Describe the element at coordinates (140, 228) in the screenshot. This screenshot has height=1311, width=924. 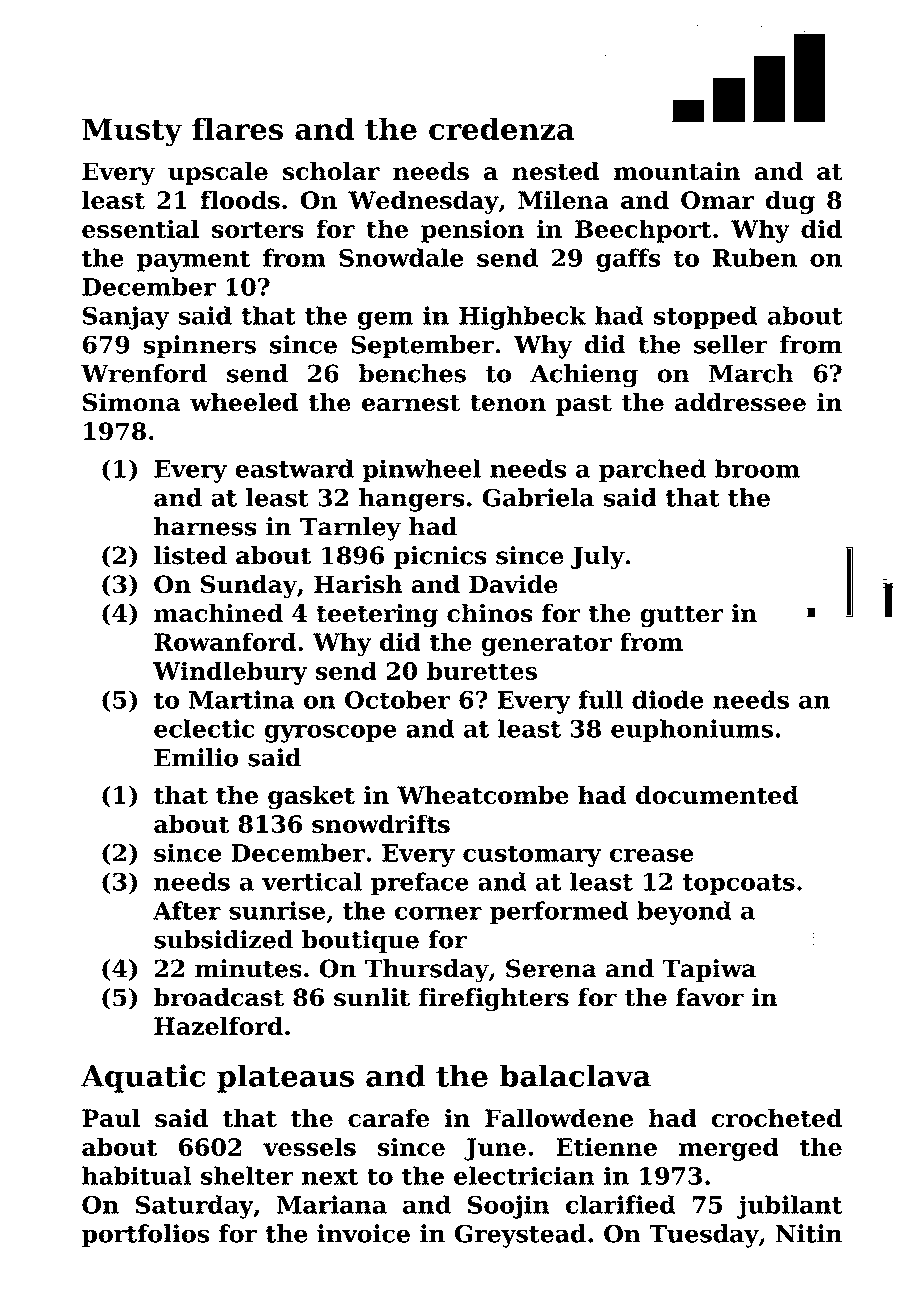
I see `essential` at that location.
